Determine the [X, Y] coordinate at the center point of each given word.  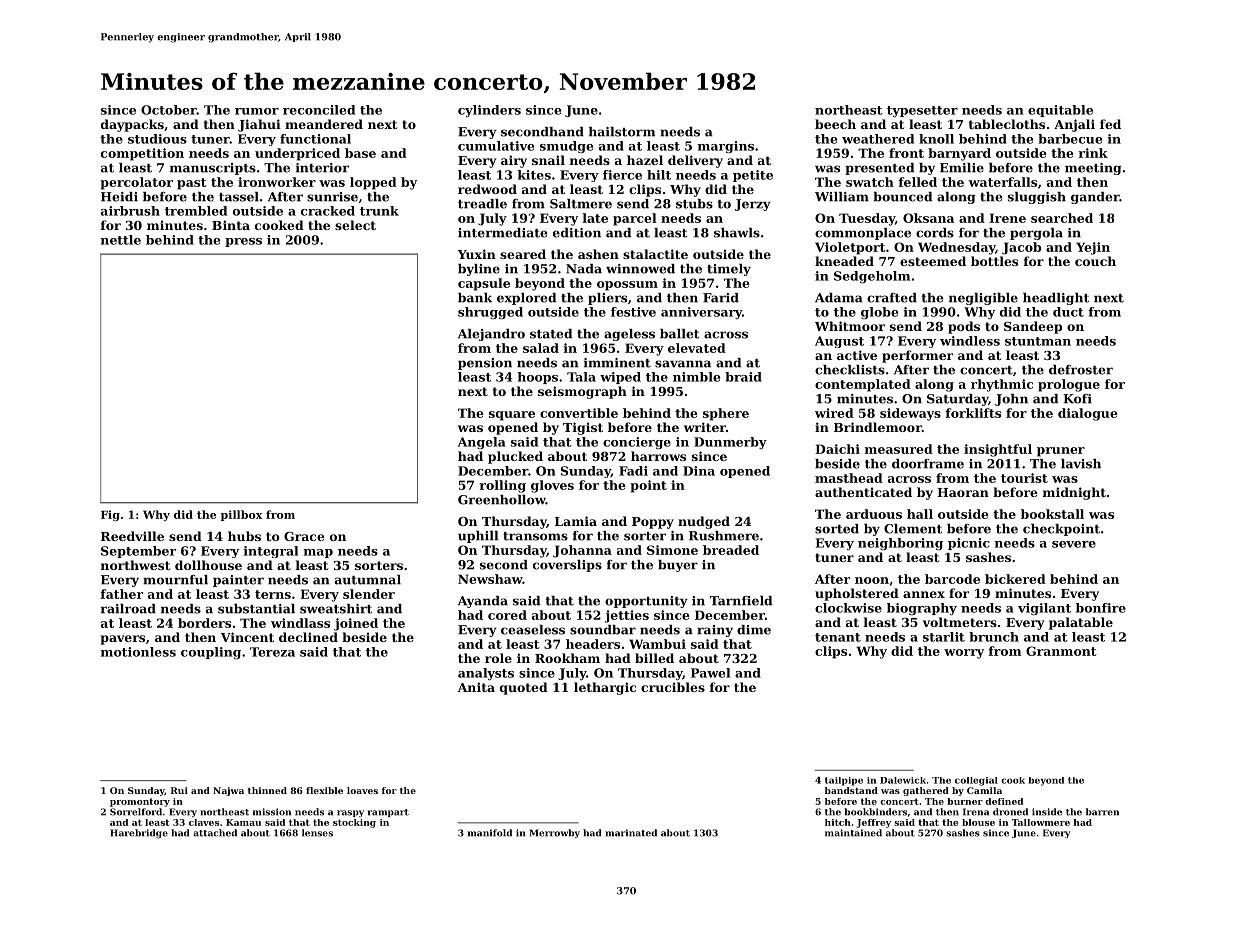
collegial [976, 781]
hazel [645, 160]
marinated [631, 833]
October [169, 110]
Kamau [243, 822]
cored [507, 615]
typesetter [922, 111]
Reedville [132, 536]
